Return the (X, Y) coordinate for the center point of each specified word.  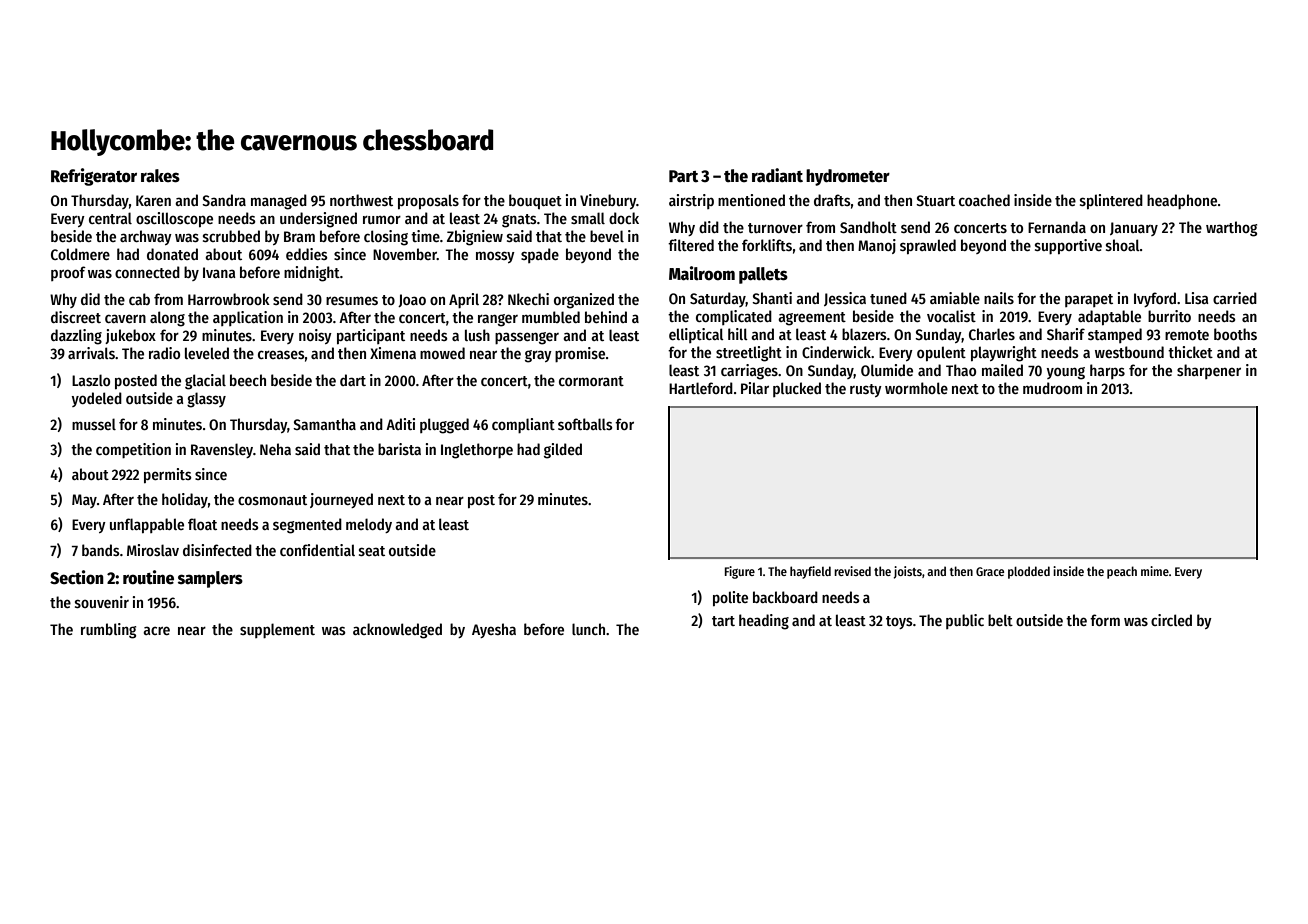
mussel (94, 424)
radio (164, 353)
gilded (563, 451)
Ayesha (494, 630)
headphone (1182, 201)
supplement (277, 630)
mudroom (1052, 388)
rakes (160, 176)
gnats (519, 221)
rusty (866, 390)
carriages (749, 372)
